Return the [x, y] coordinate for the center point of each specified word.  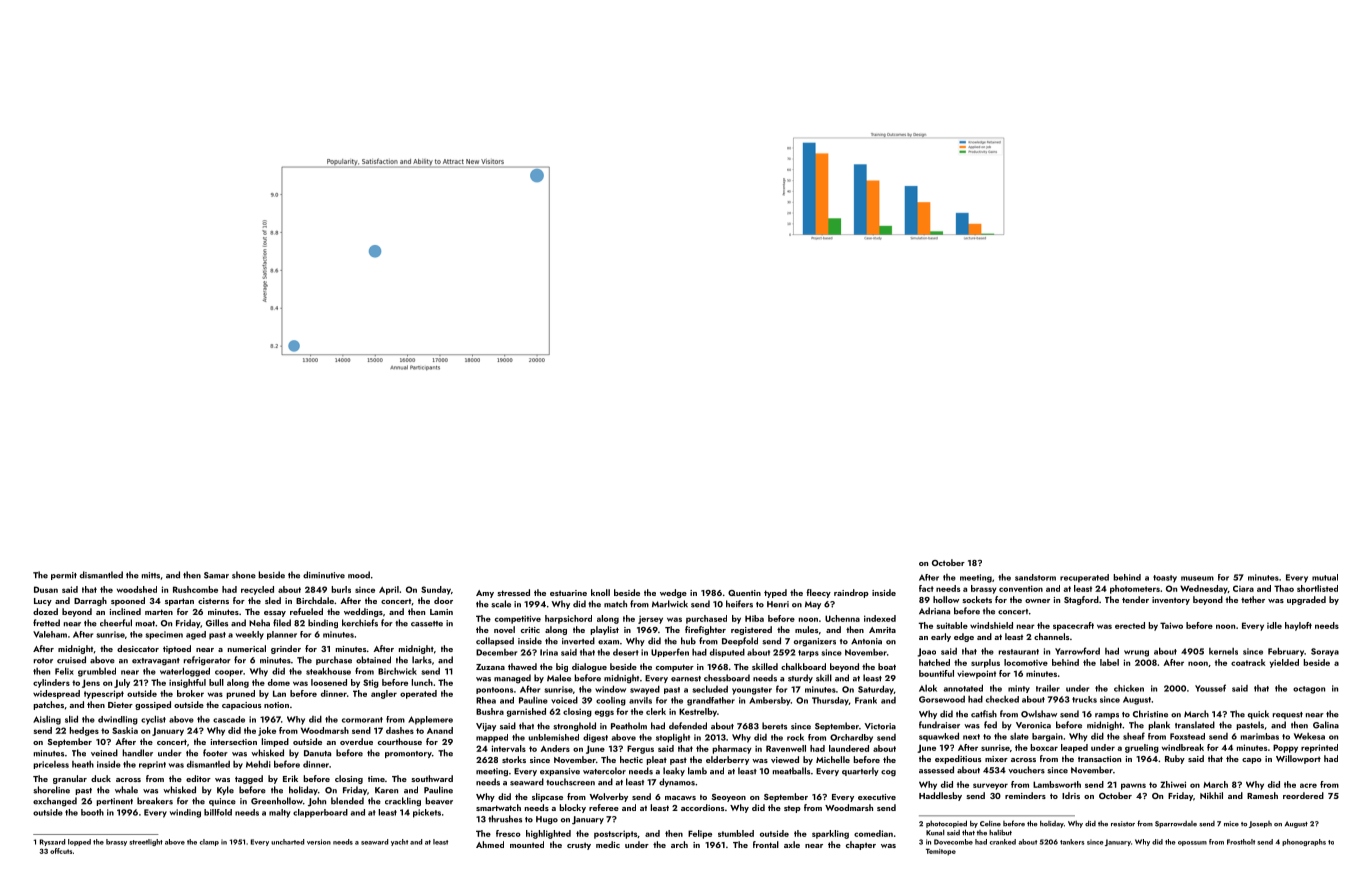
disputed [727, 652]
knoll [600, 592]
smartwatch [498, 807]
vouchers [1026, 770]
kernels [1223, 651]
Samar [216, 575]
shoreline [51, 790]
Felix [64, 671]
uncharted [287, 842]
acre [1308, 785]
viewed [785, 759]
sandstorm [1035, 577]
